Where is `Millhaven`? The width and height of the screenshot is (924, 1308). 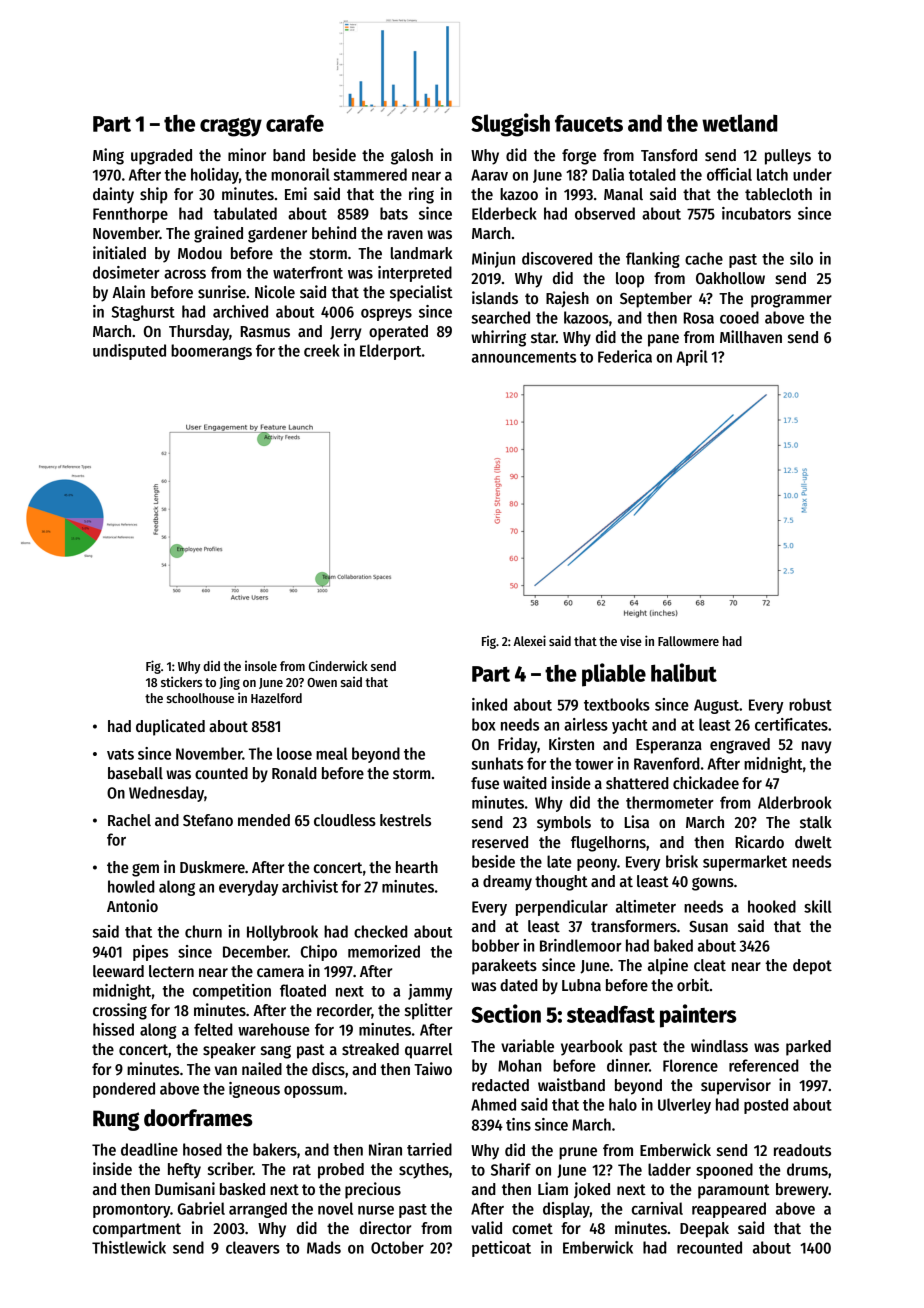
Millhaven is located at coordinates (751, 336).
